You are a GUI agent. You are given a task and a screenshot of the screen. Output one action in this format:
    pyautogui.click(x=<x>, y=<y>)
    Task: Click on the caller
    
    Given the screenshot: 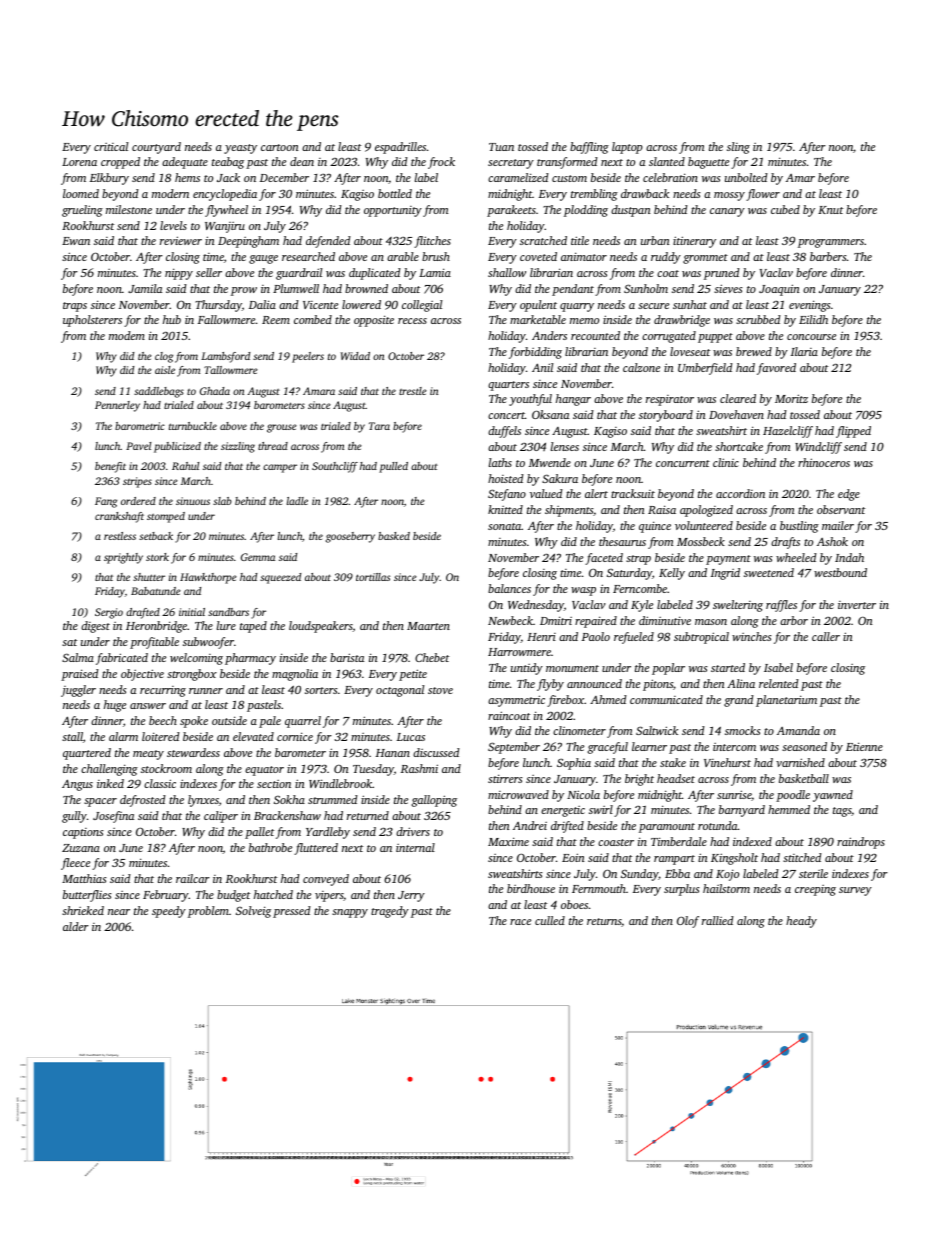 What is the action you would take?
    pyautogui.click(x=826, y=636)
